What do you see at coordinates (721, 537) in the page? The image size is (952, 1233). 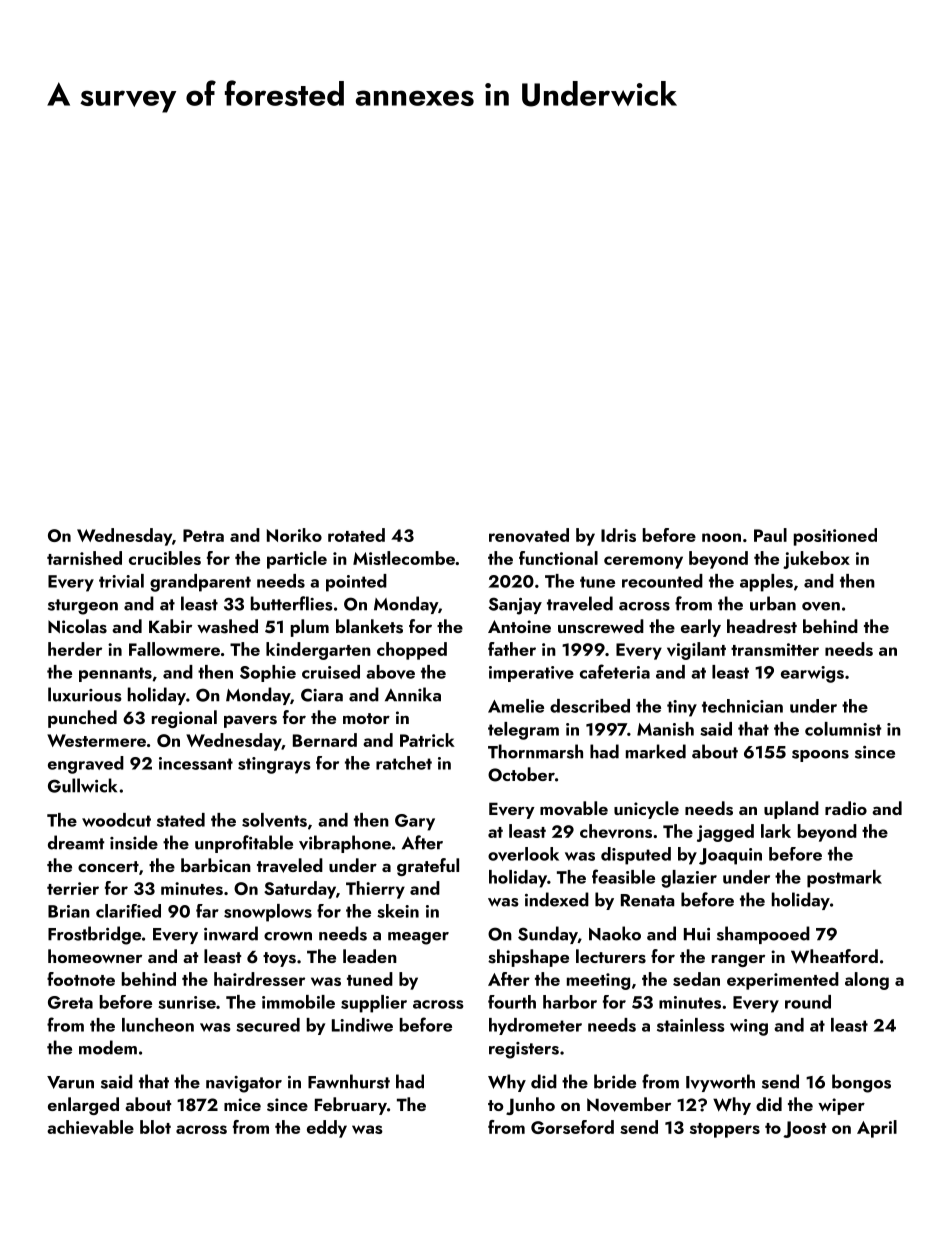 I see `noon` at bounding box center [721, 537].
